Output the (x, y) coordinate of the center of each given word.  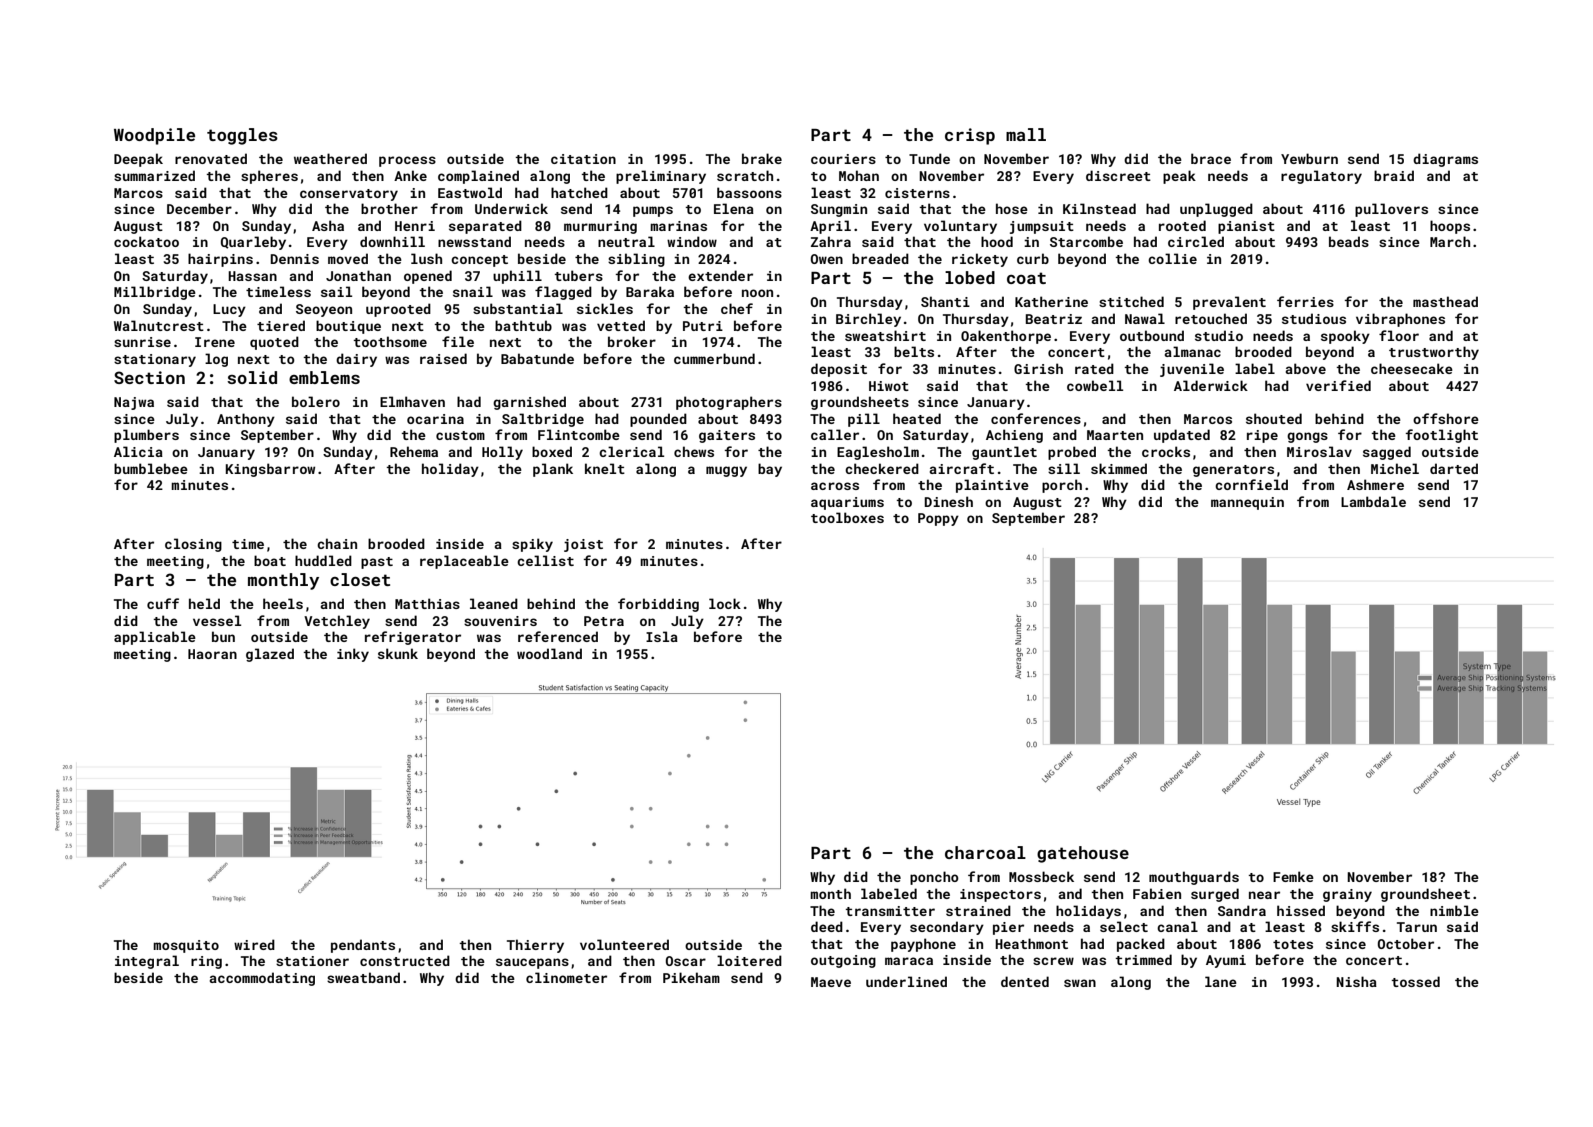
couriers (843, 159)
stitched (1131, 301)
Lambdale (1373, 501)
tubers (579, 275)
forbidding (658, 605)
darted (1454, 468)
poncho (934, 878)
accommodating (262, 979)
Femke (1293, 876)
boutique (348, 327)
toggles (242, 136)
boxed (552, 451)
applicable (155, 638)
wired (254, 944)
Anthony (246, 420)
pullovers (1391, 210)
